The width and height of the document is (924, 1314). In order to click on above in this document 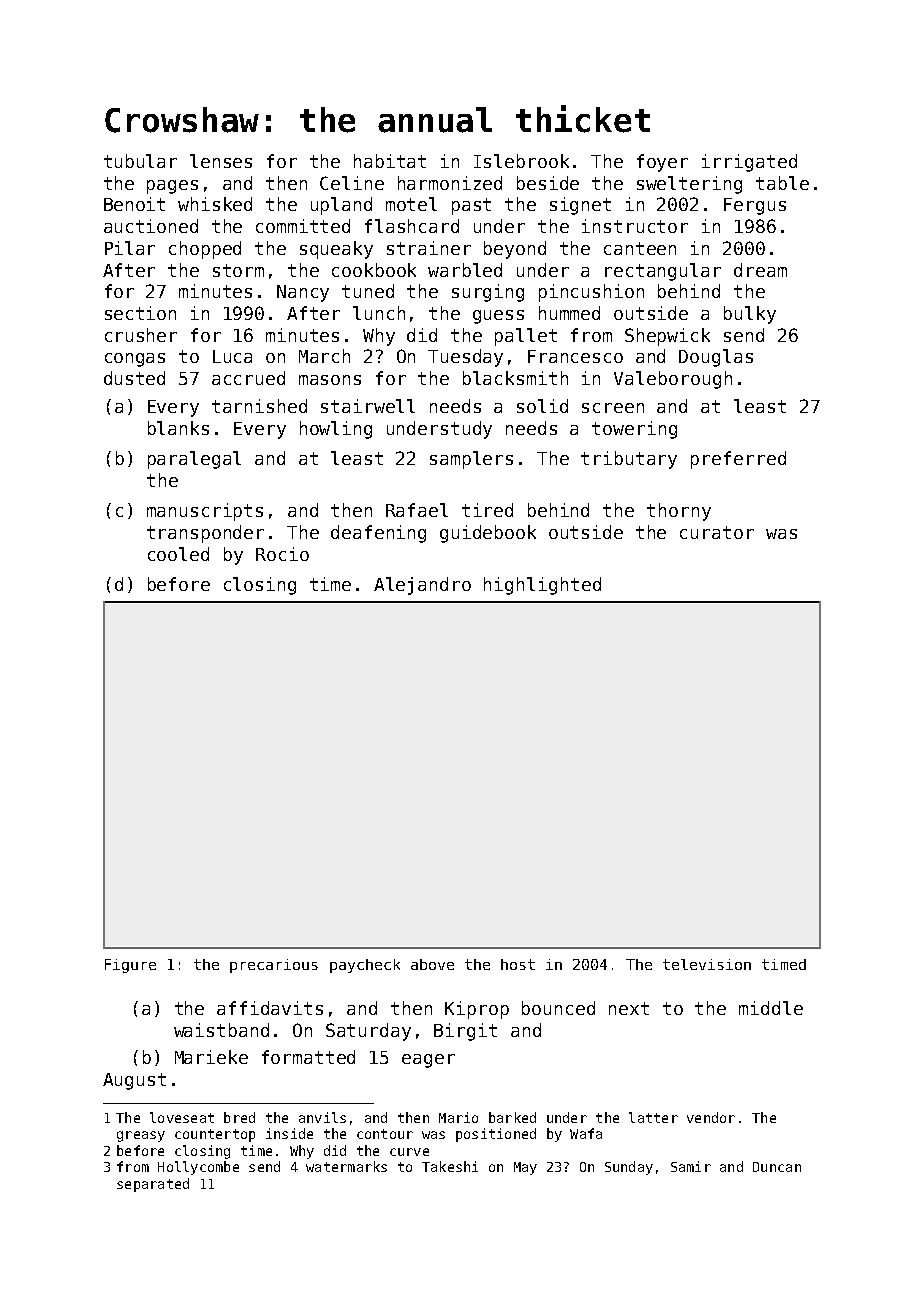, I will do `click(432, 964)`.
